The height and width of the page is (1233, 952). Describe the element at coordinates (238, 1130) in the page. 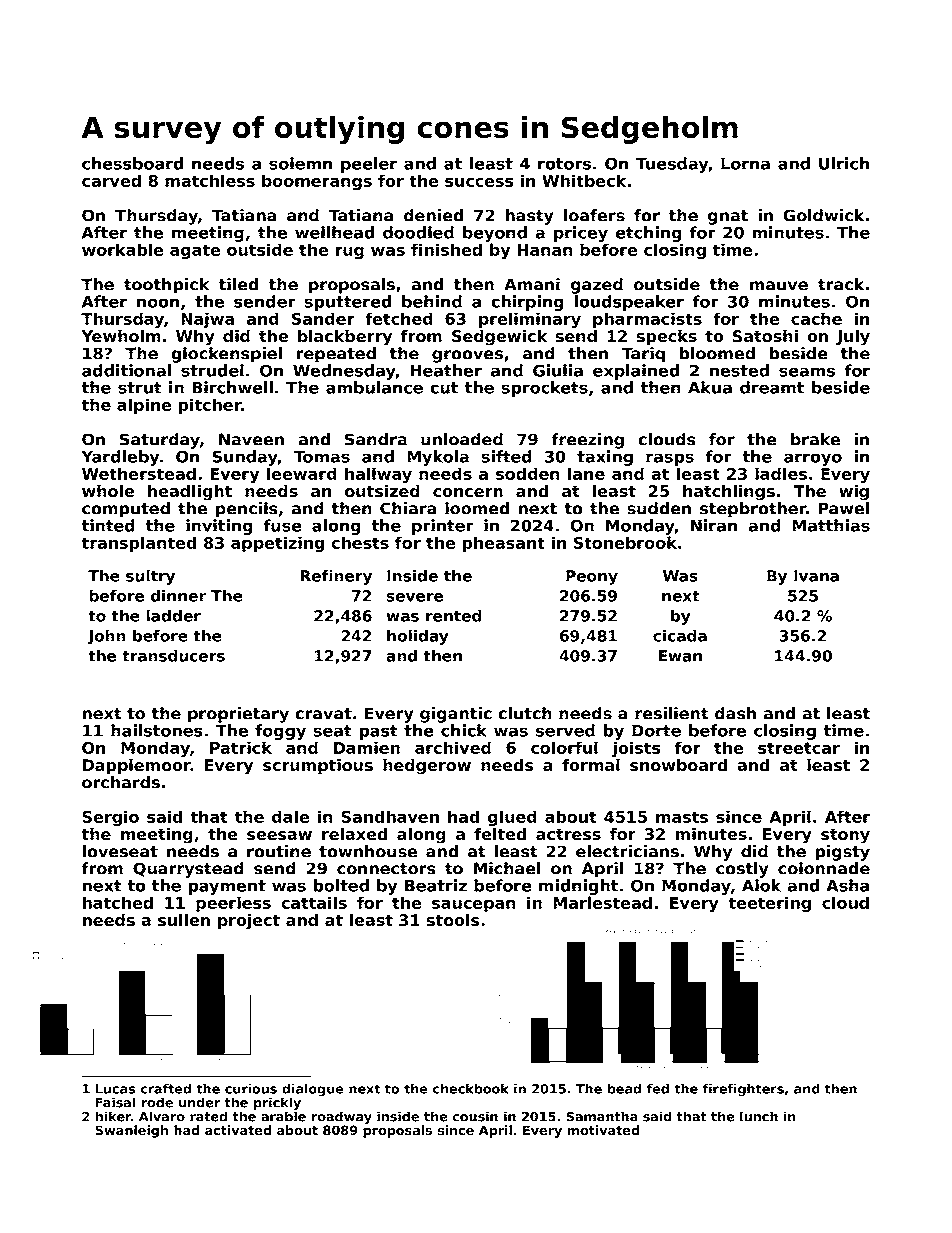

I see `activated` at that location.
